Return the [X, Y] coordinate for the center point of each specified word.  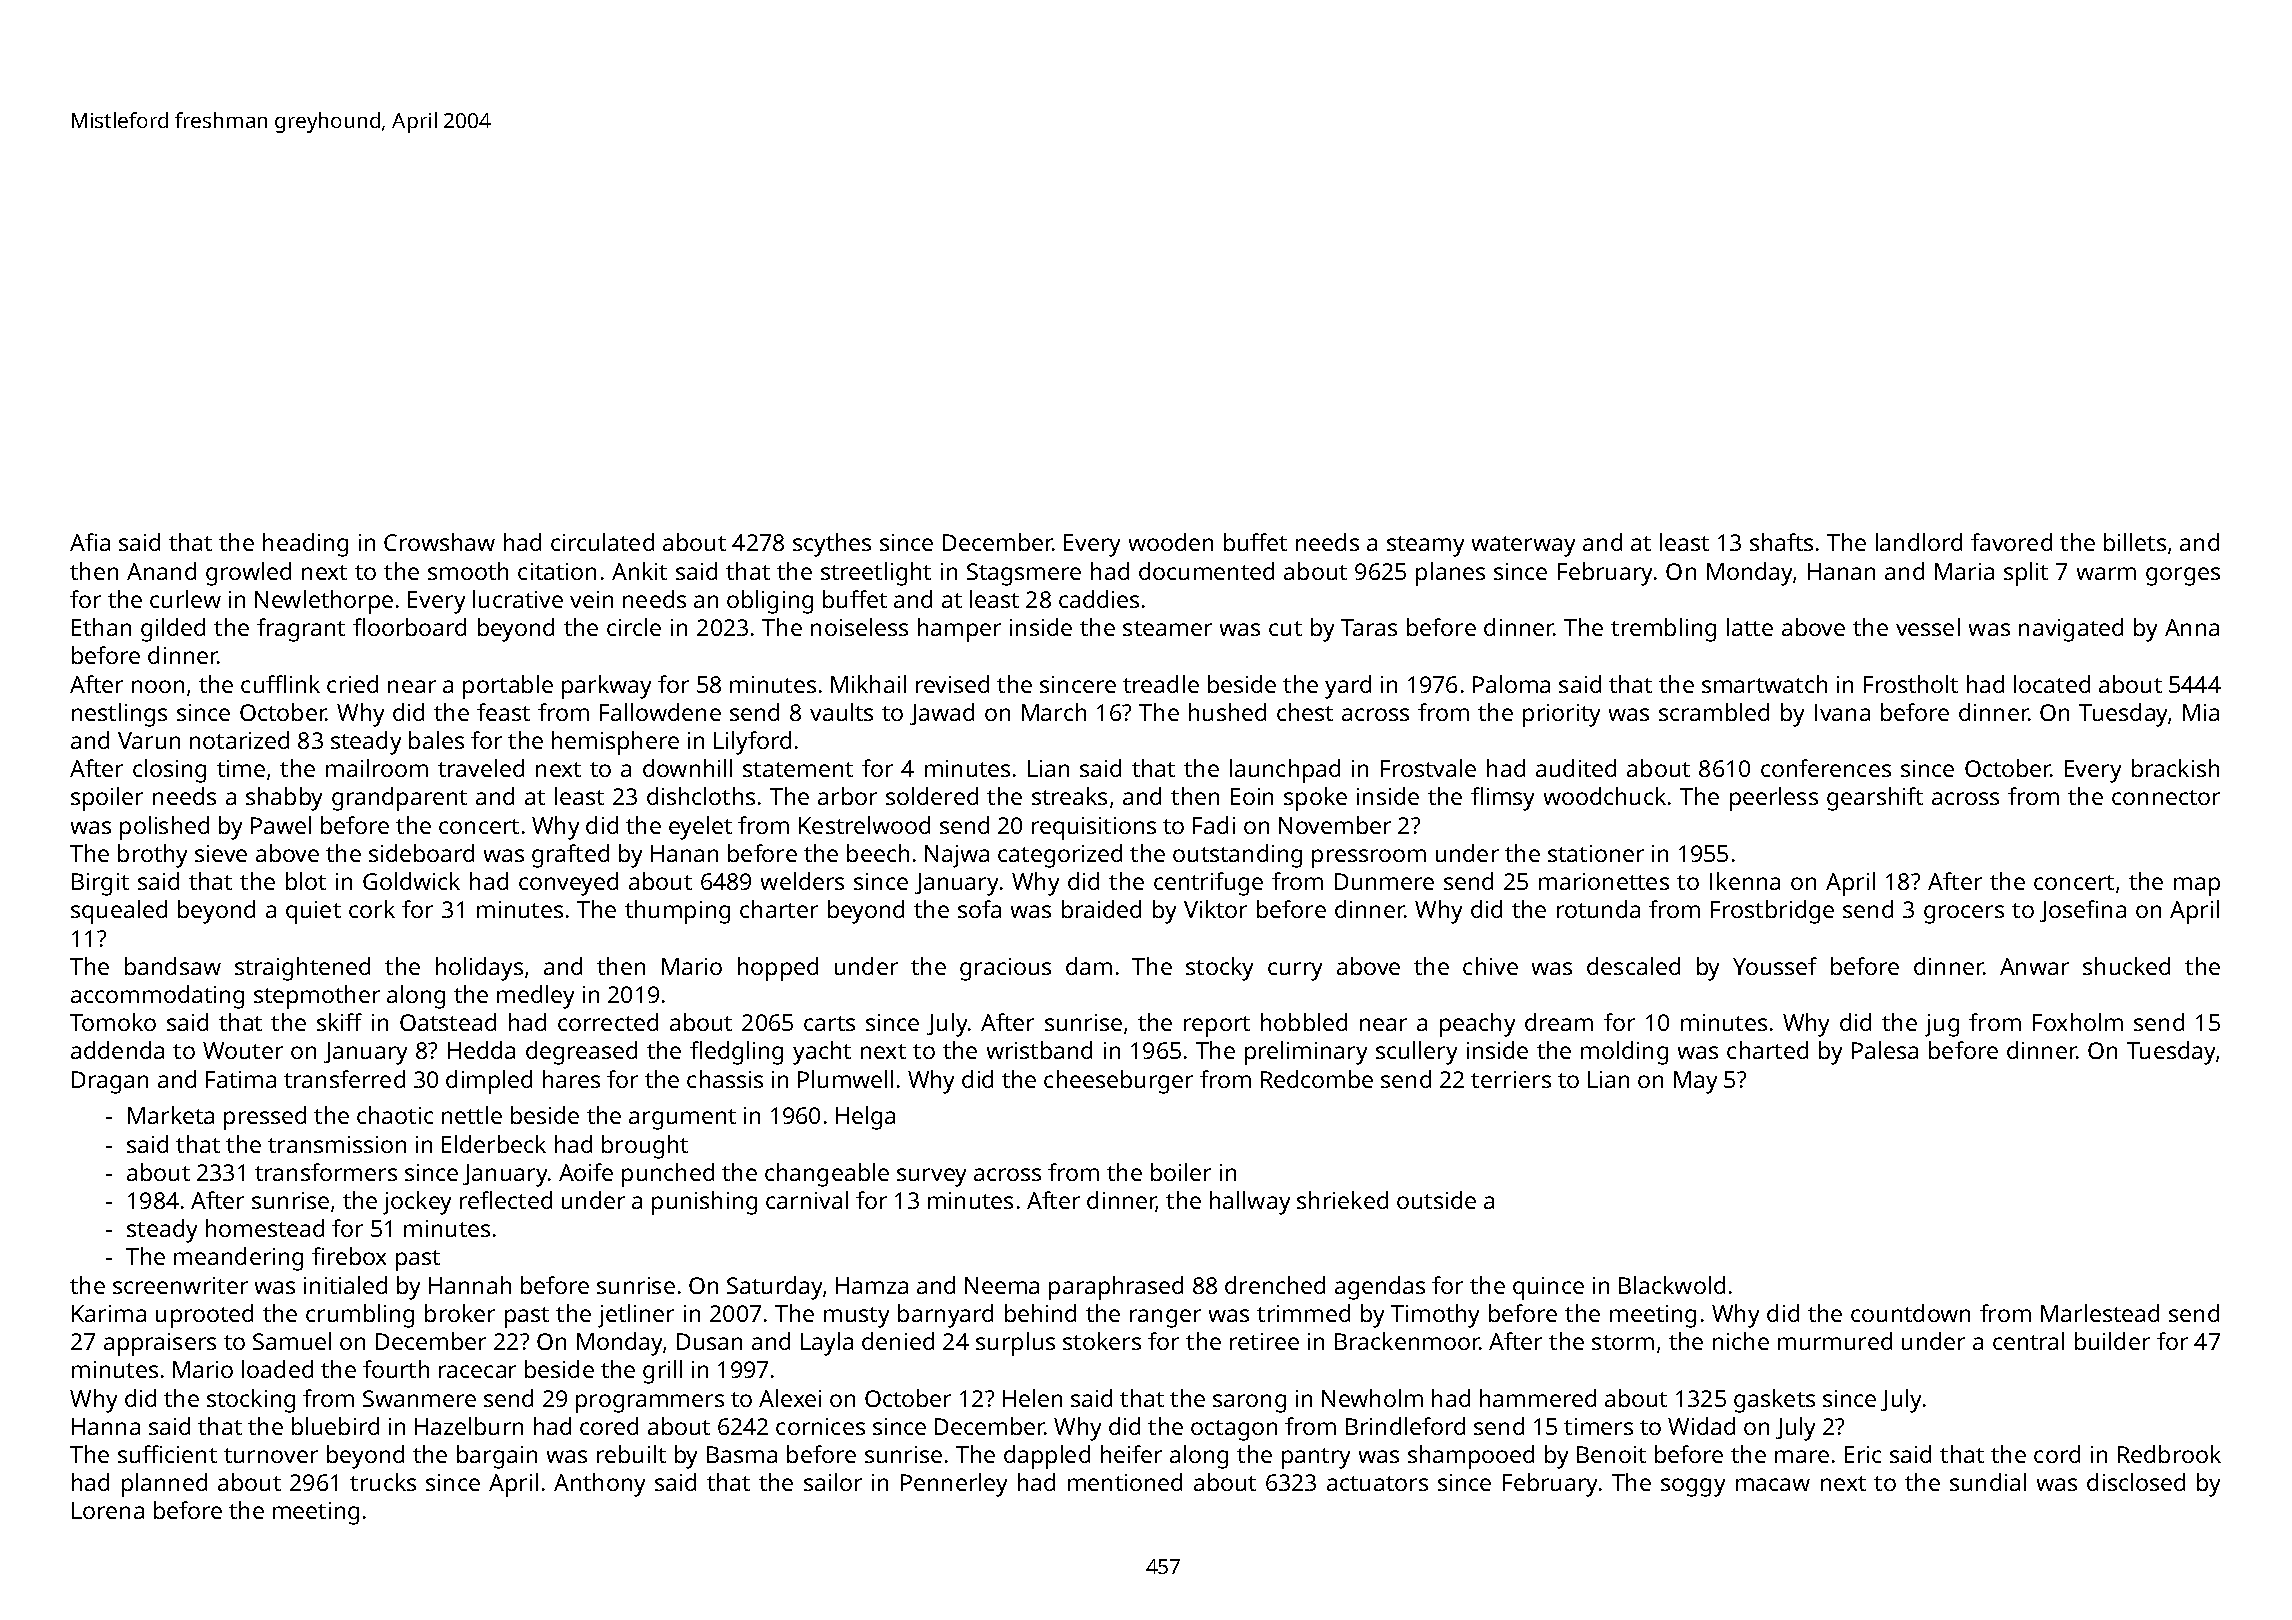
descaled [1633, 966]
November [1335, 825]
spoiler [107, 799]
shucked [2126, 966]
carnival [807, 1200]
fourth [396, 1369]
